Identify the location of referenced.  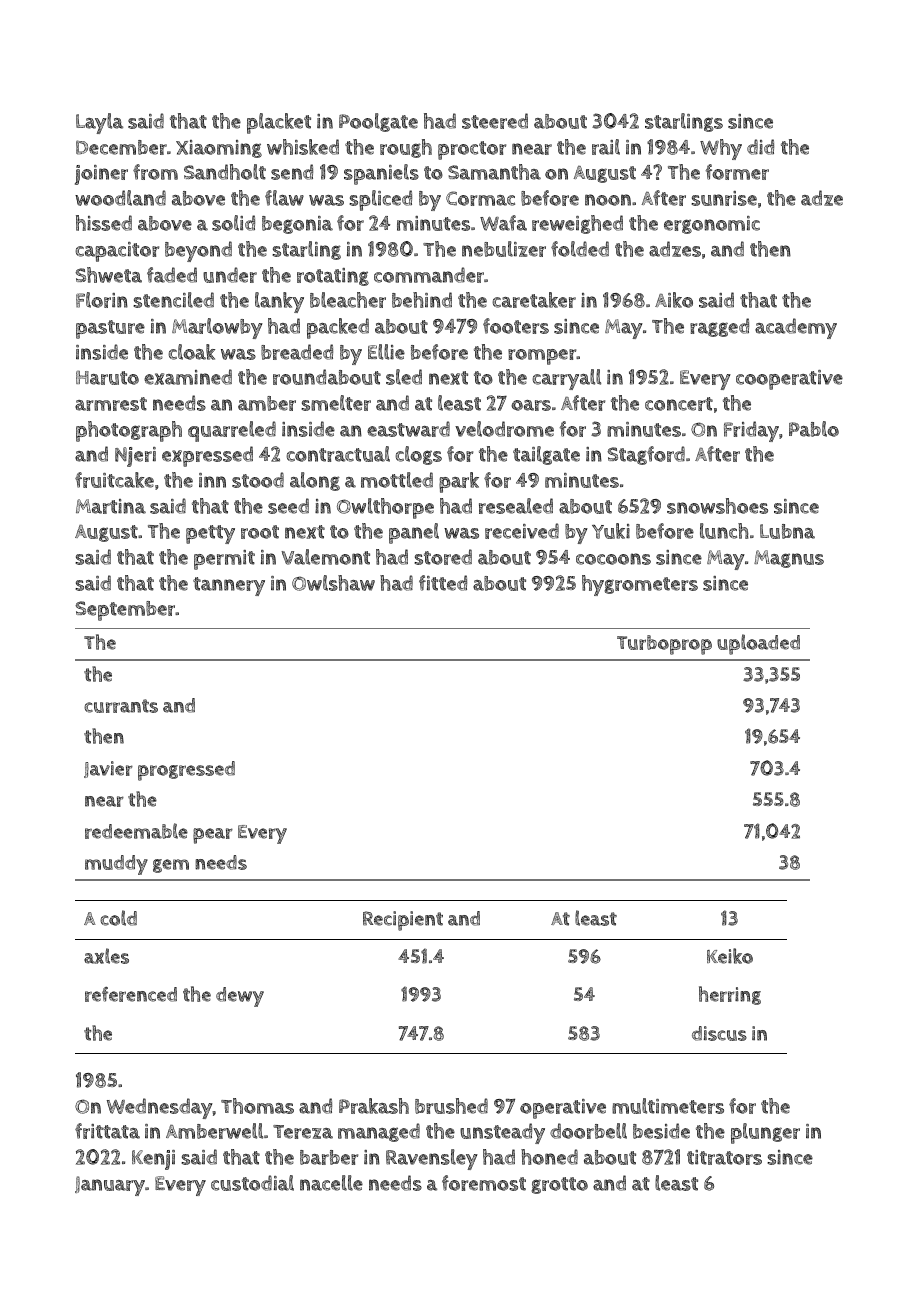
(131, 994).
